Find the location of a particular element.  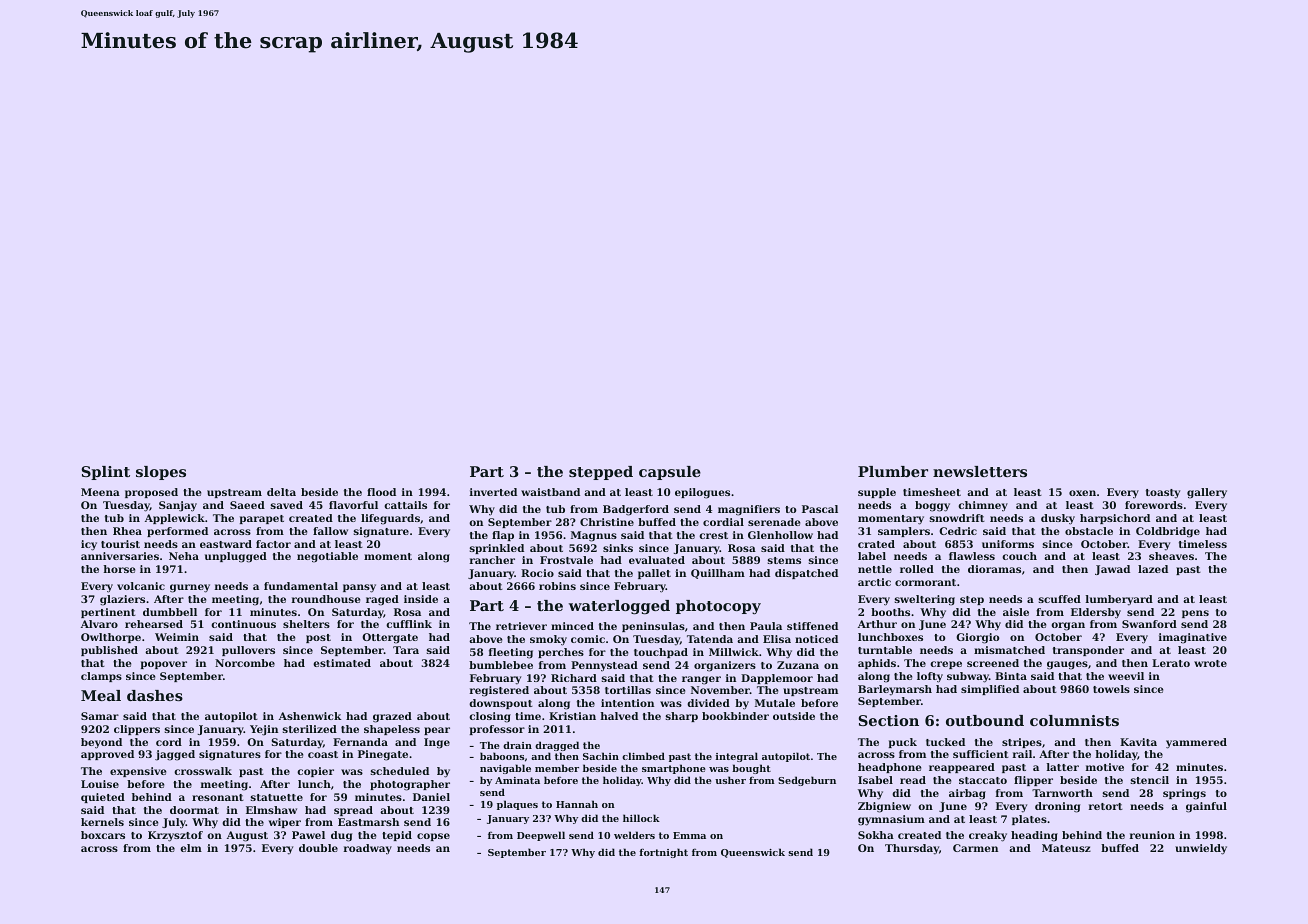

usher is located at coordinates (730, 780).
